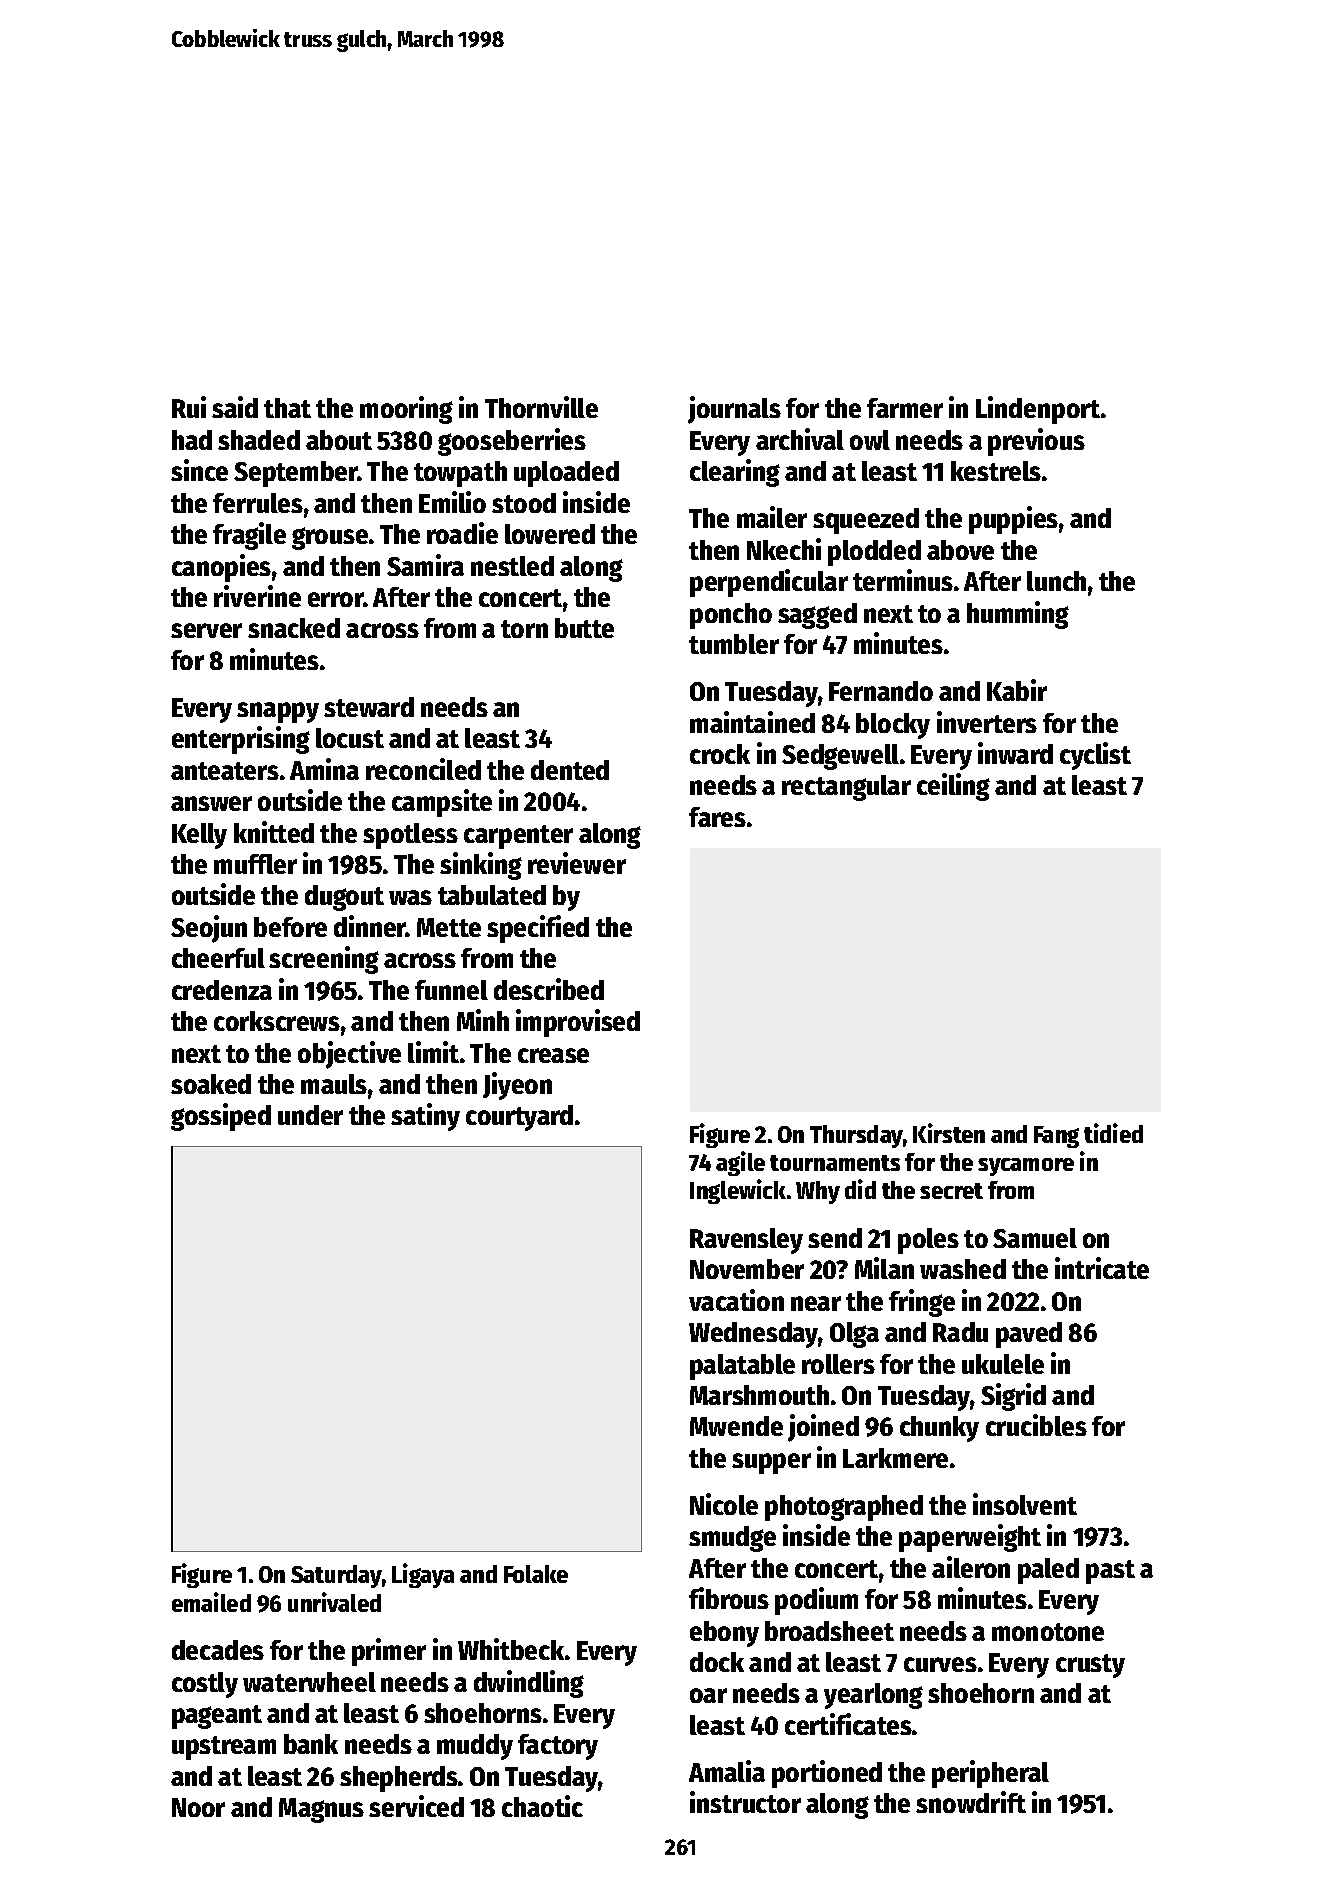 This screenshot has width=1332, height=1884. What do you see at coordinates (570, 770) in the screenshot?
I see `dented` at bounding box center [570, 770].
